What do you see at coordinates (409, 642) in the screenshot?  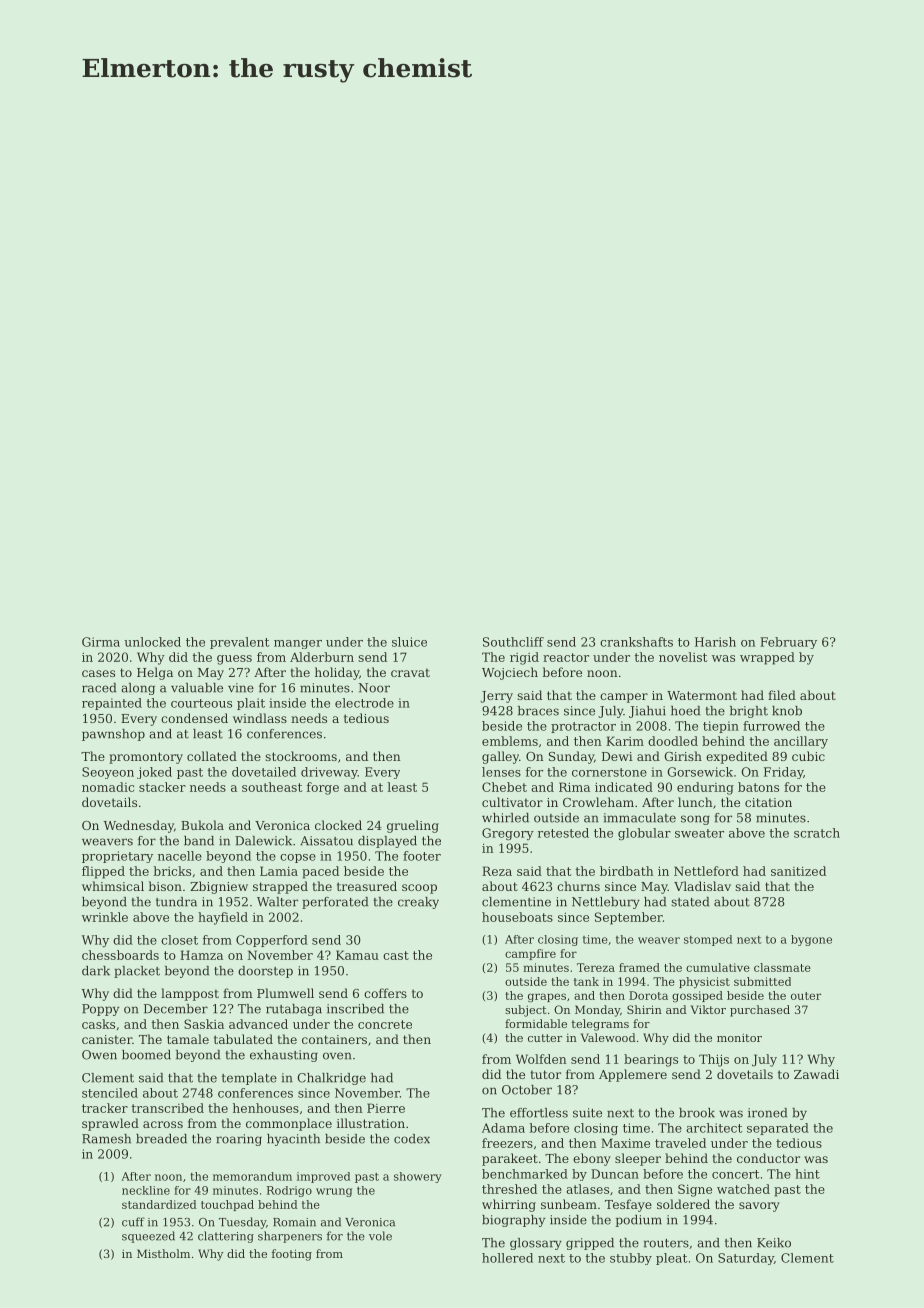 I see `sluice` at bounding box center [409, 642].
